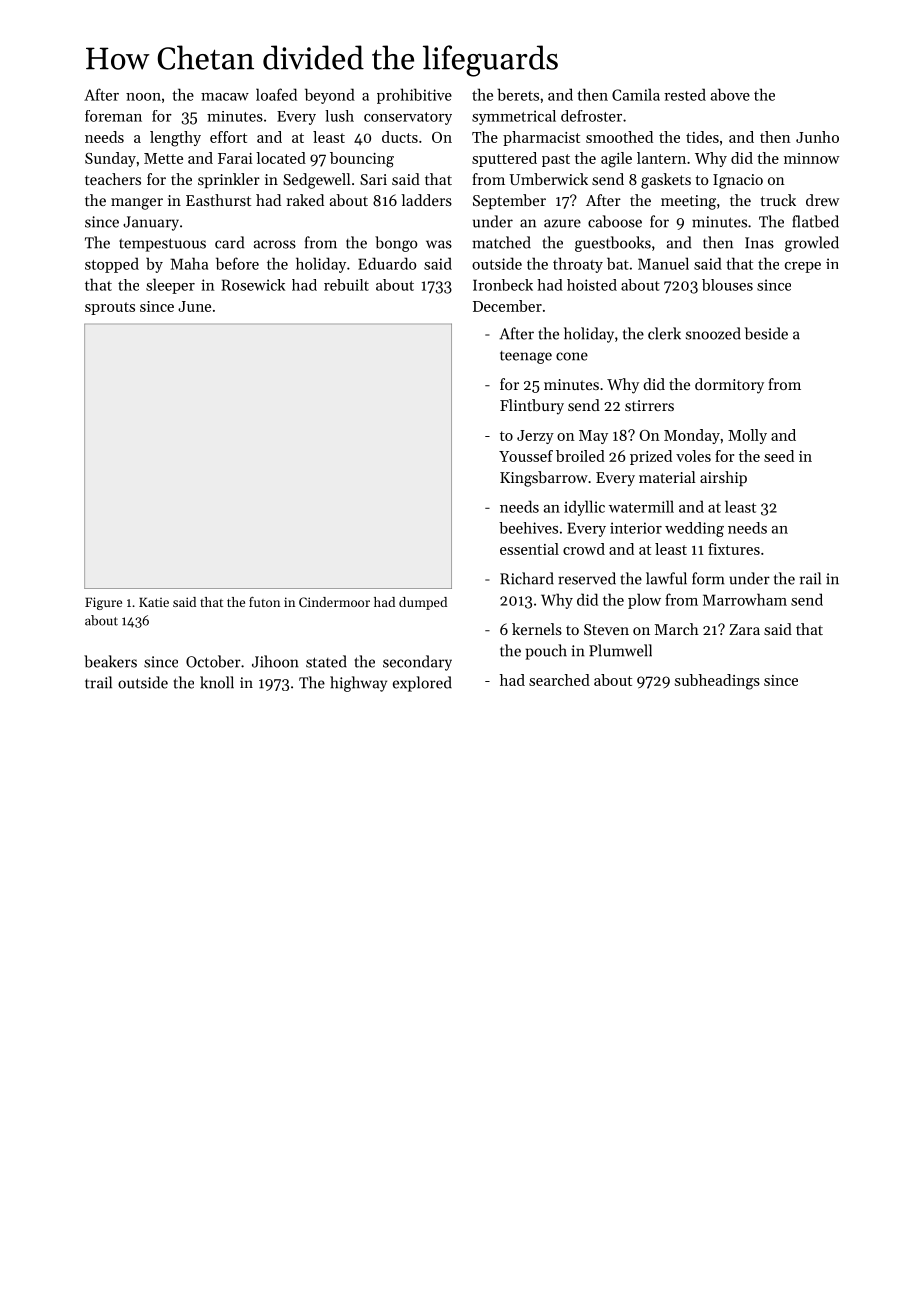 The height and width of the screenshot is (1308, 924). Describe the element at coordinates (537, 629) in the screenshot. I see `kernels` at that location.
